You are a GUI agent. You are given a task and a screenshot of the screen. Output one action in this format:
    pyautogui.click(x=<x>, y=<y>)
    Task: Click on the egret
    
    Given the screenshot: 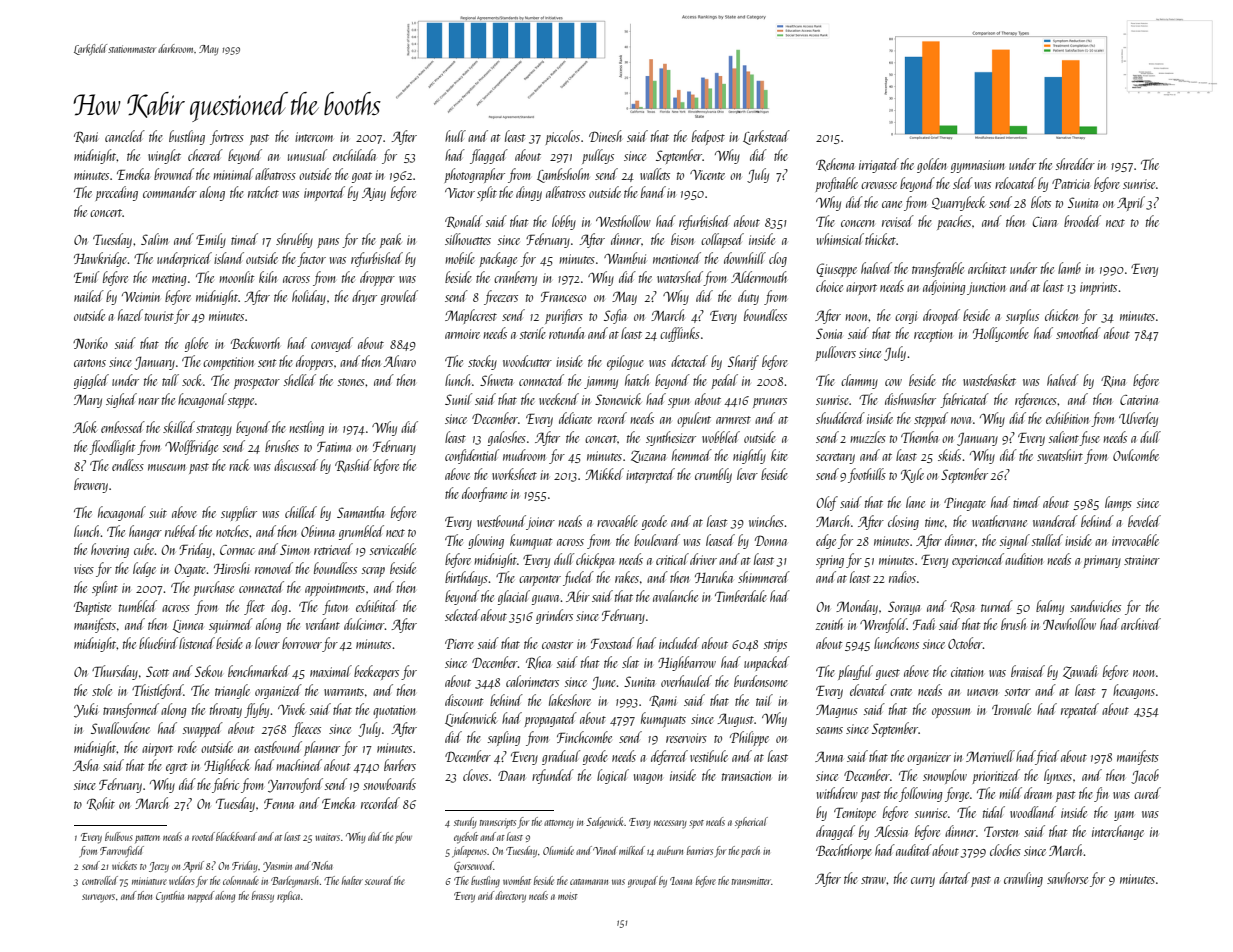 What is the action you would take?
    pyautogui.click(x=177, y=768)
